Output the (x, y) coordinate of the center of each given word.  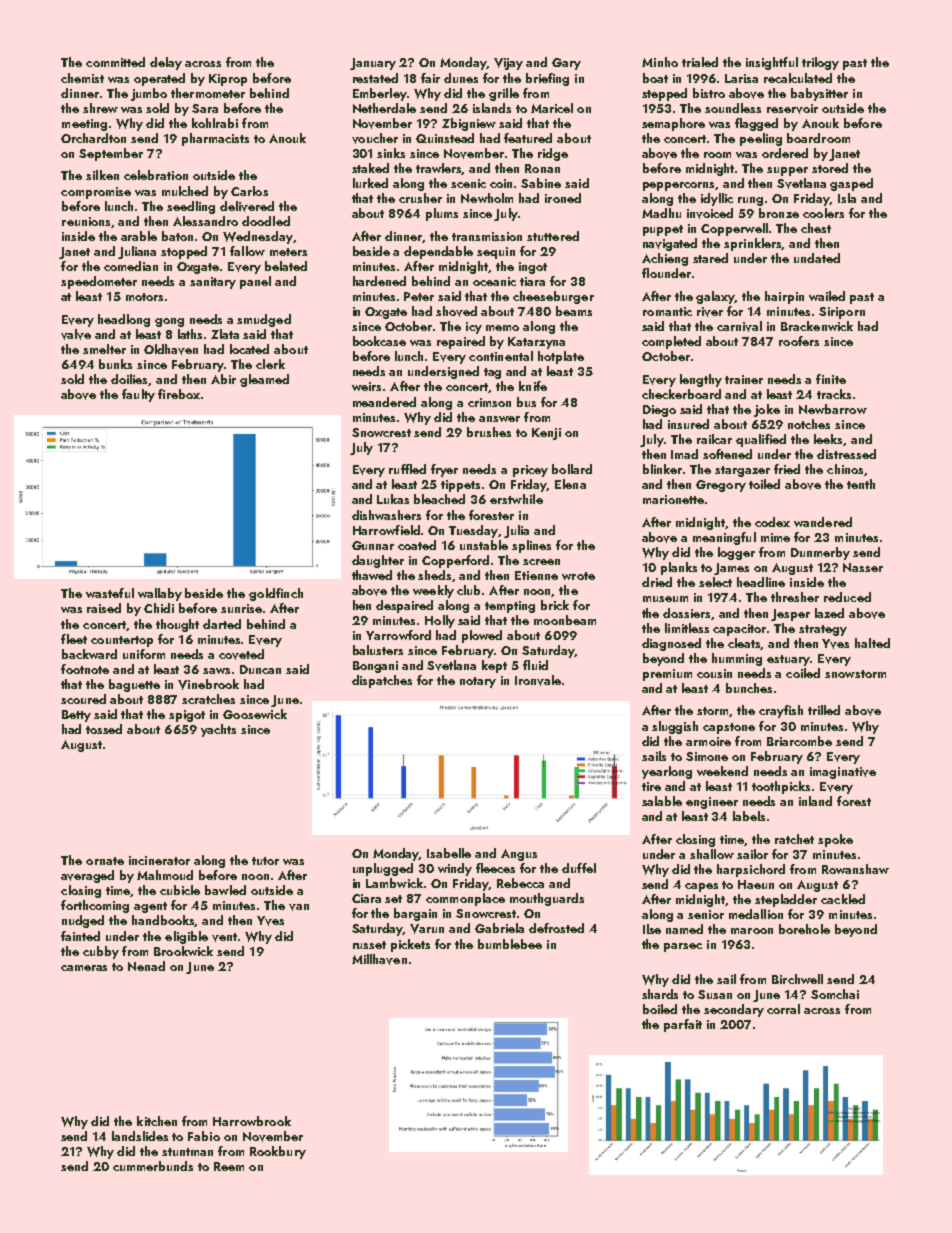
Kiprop (228, 80)
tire (651, 786)
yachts (218, 730)
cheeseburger (553, 297)
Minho (660, 62)
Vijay (508, 64)
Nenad (146, 966)
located (249, 349)
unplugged (383, 869)
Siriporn (842, 313)
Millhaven (379, 959)
